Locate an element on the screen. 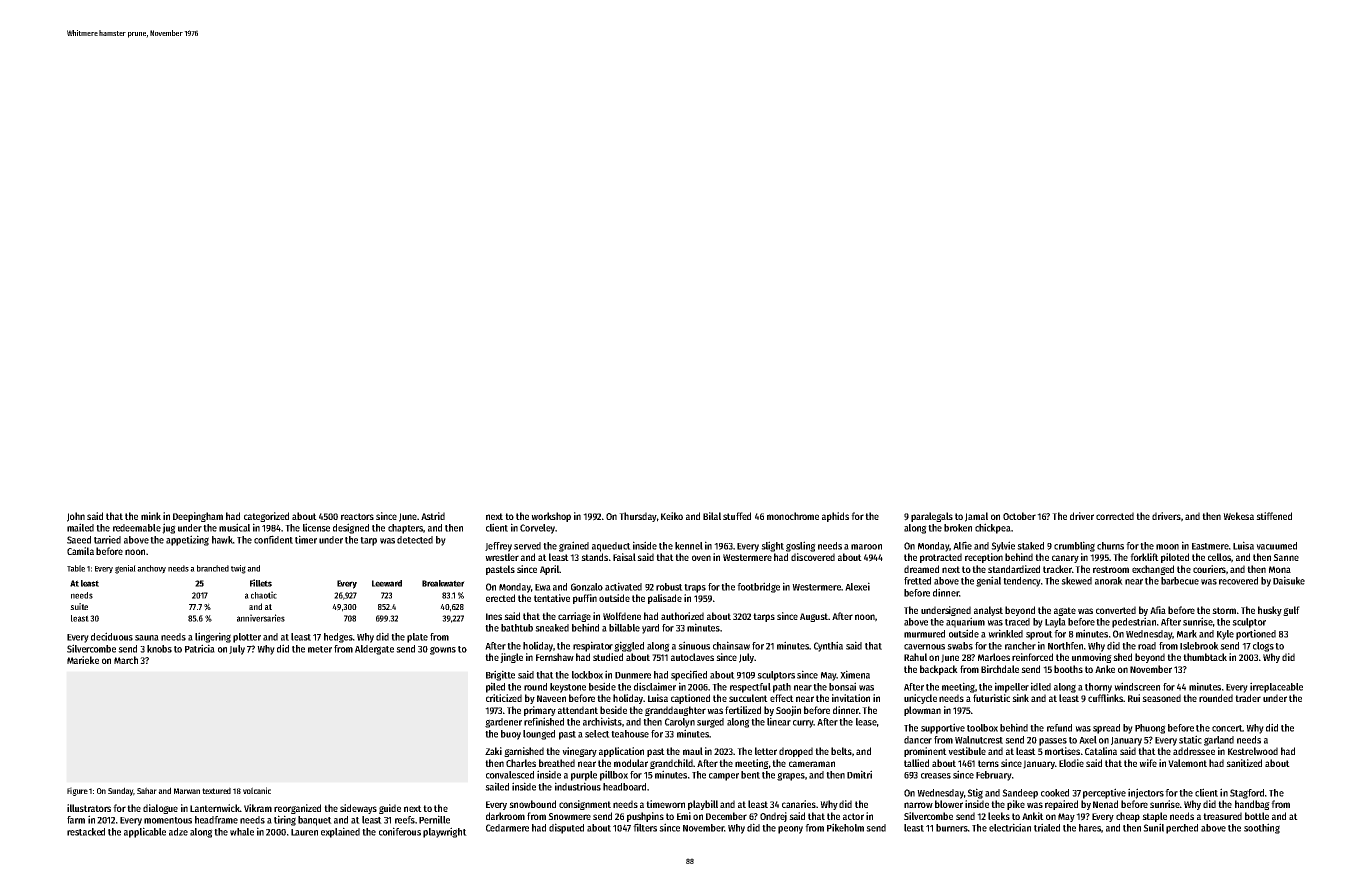 This screenshot has height=887, width=1372. Marieke is located at coordinates (83, 660).
